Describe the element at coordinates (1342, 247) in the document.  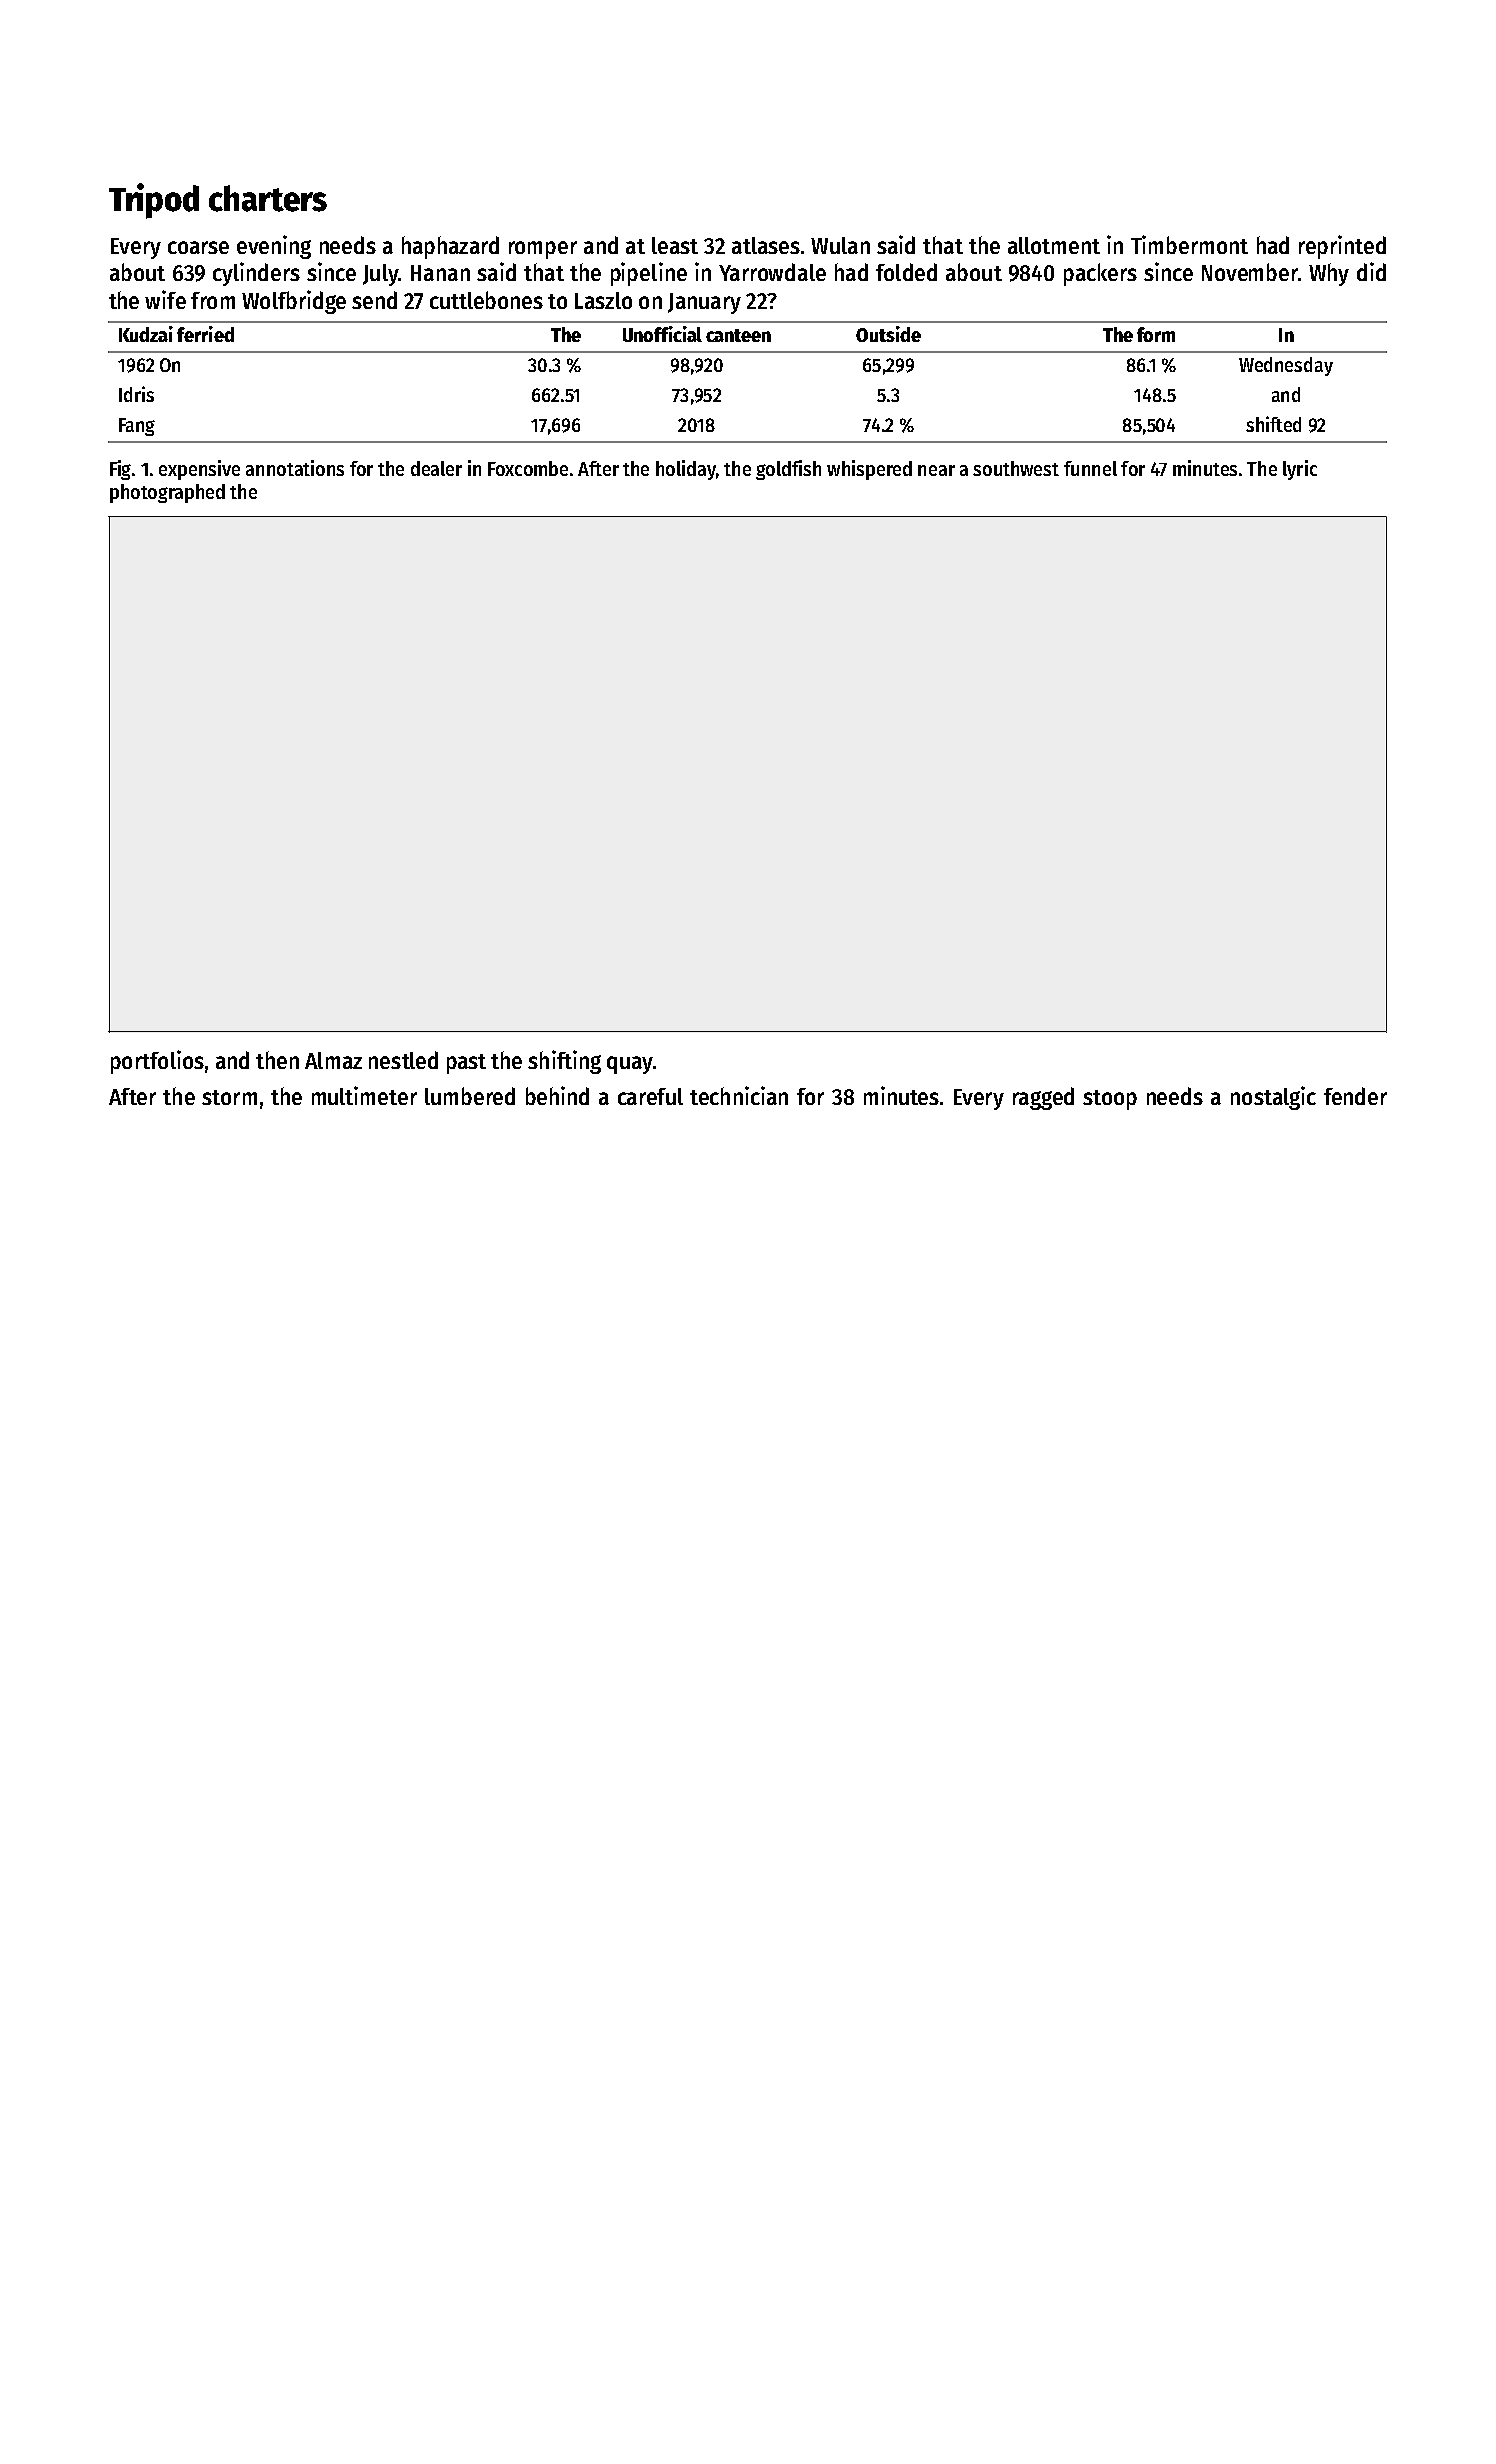
I see `reprinted` at that location.
